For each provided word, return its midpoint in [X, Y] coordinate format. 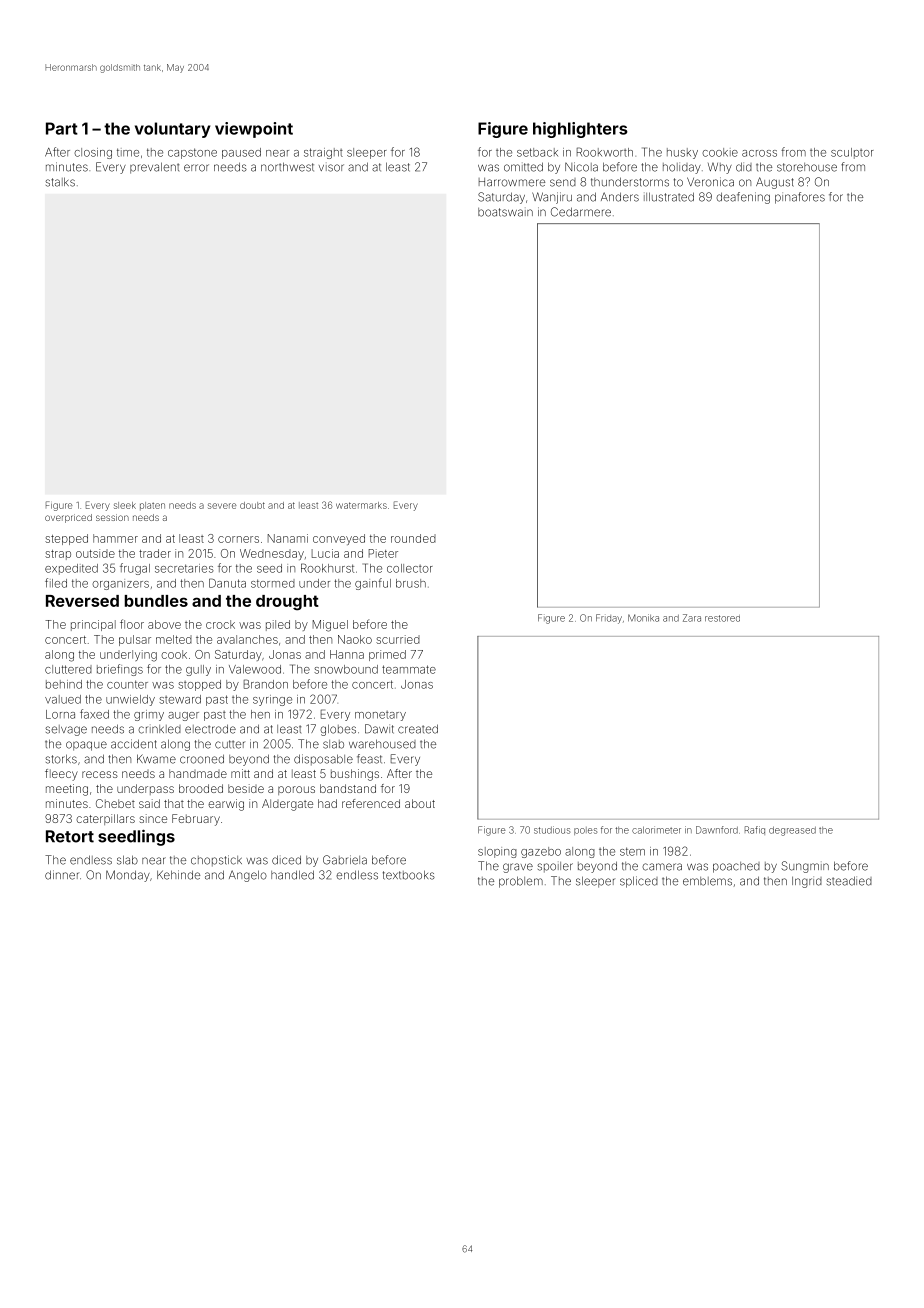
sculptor [852, 153]
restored [722, 618]
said [149, 803]
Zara [692, 618]
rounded [413, 538]
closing [93, 153]
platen [152, 506]
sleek [125, 505]
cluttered [68, 669]
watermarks [361, 505]
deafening [743, 198]
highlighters [580, 130]
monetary [380, 716]
